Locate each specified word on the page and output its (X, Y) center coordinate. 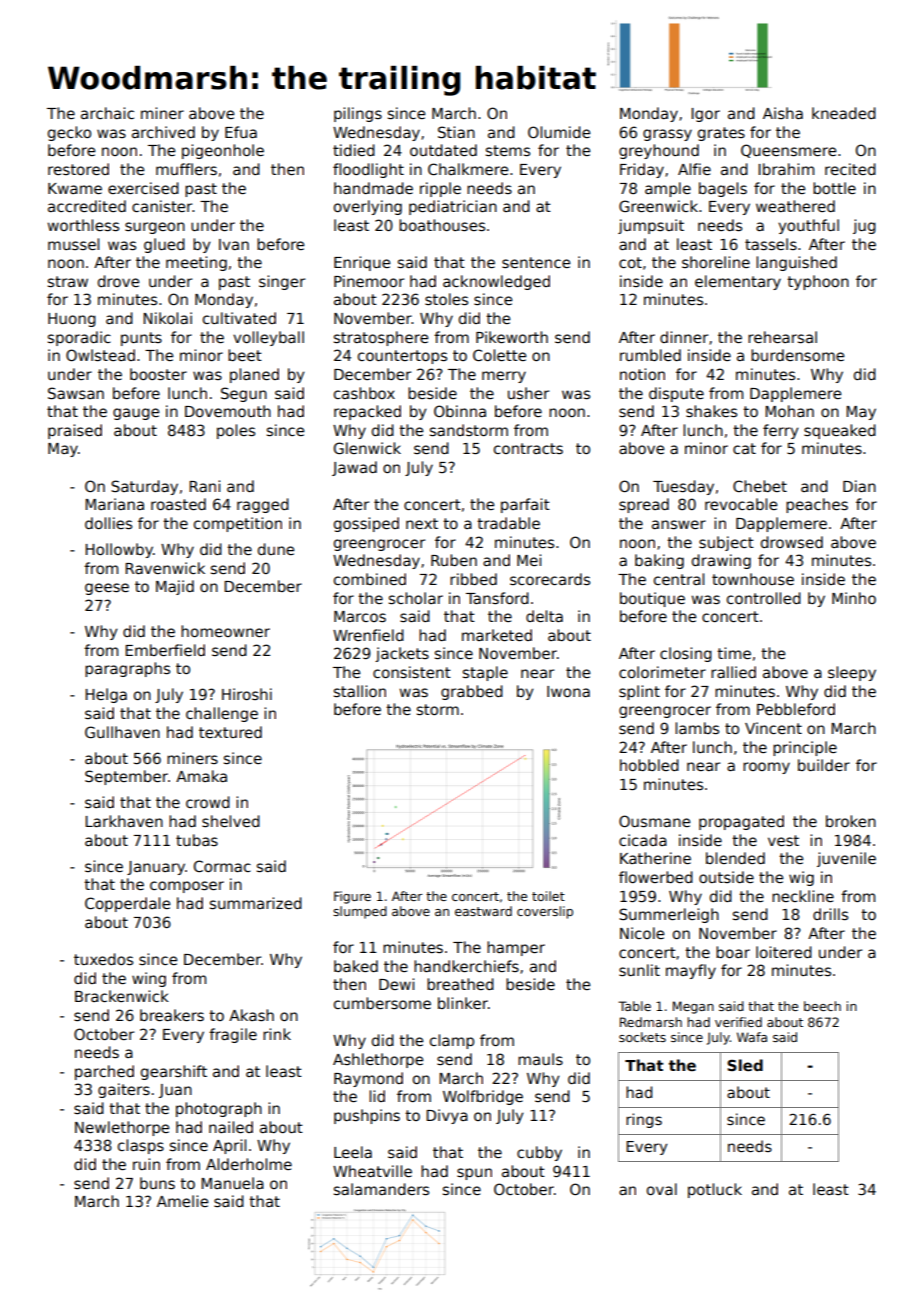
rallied (733, 672)
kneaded (844, 113)
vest (783, 840)
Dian (859, 486)
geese (107, 589)
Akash (251, 1015)
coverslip (545, 912)
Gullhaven (122, 732)
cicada (643, 840)
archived (163, 132)
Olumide (559, 132)
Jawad (354, 468)
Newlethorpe (122, 1128)
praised (75, 431)
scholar (416, 598)
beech (822, 1006)
